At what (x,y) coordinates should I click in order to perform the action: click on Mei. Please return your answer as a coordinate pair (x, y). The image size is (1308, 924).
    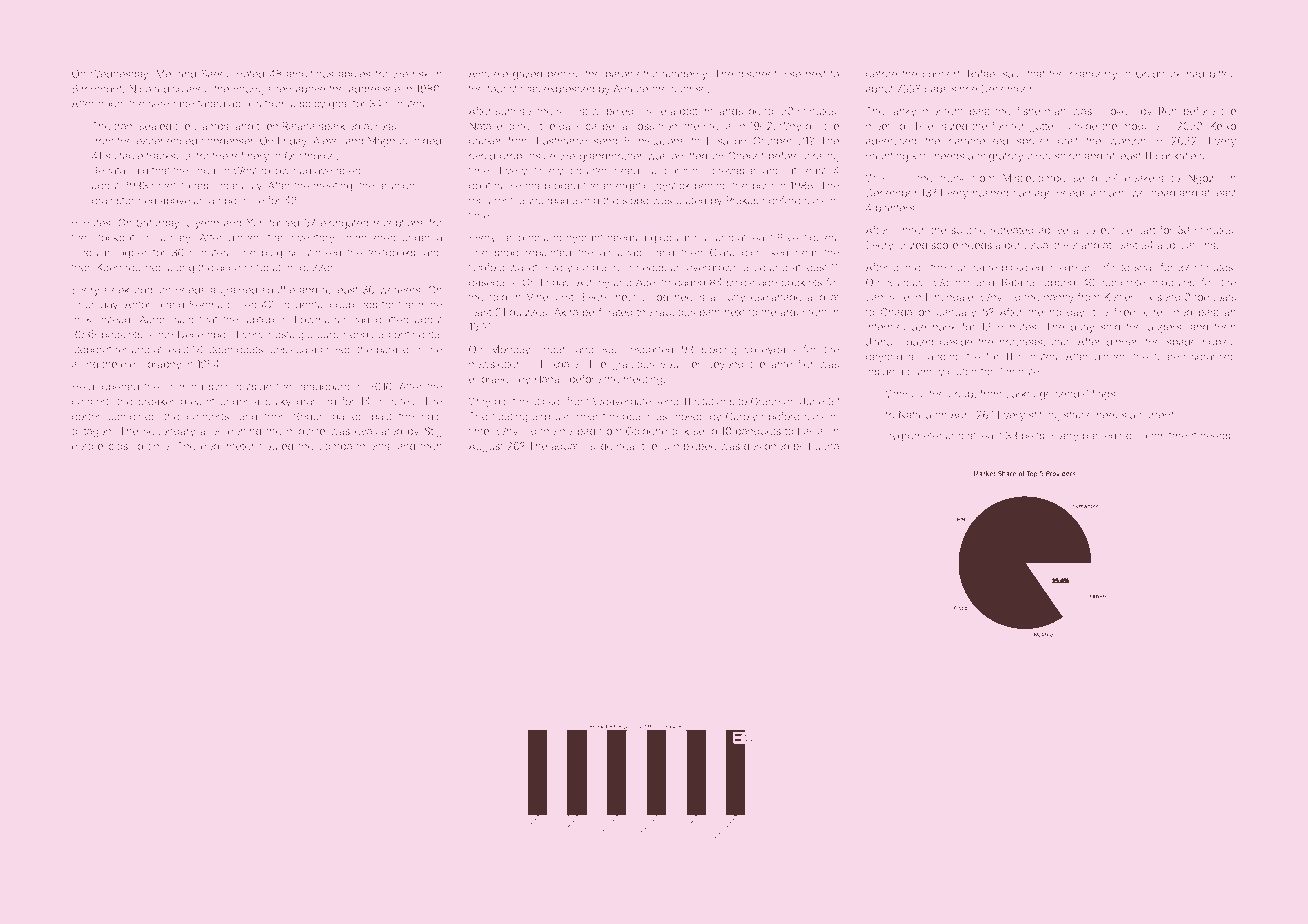
    Looking at the image, I should click on (164, 74).
